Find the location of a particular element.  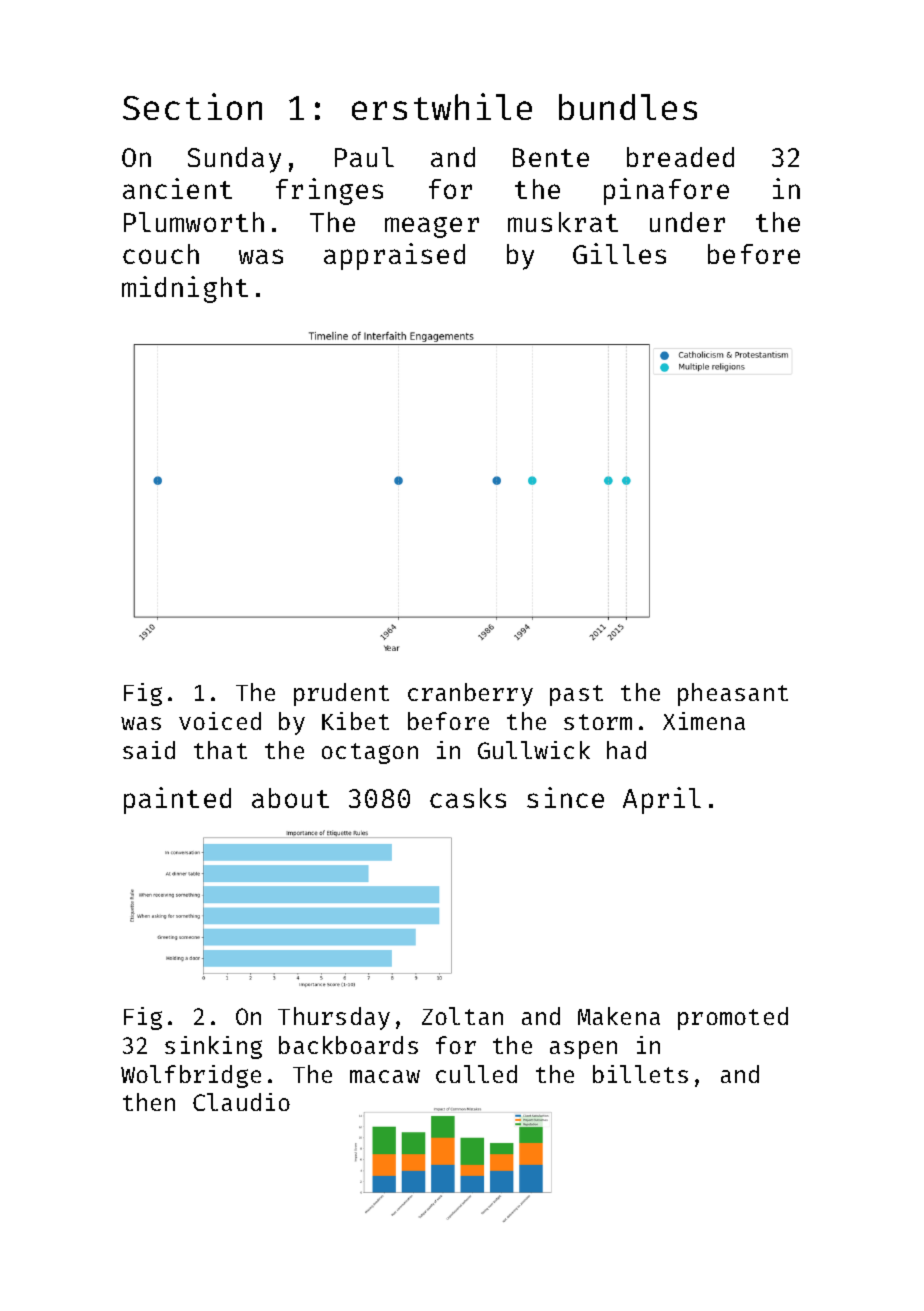

had is located at coordinates (626, 750).
